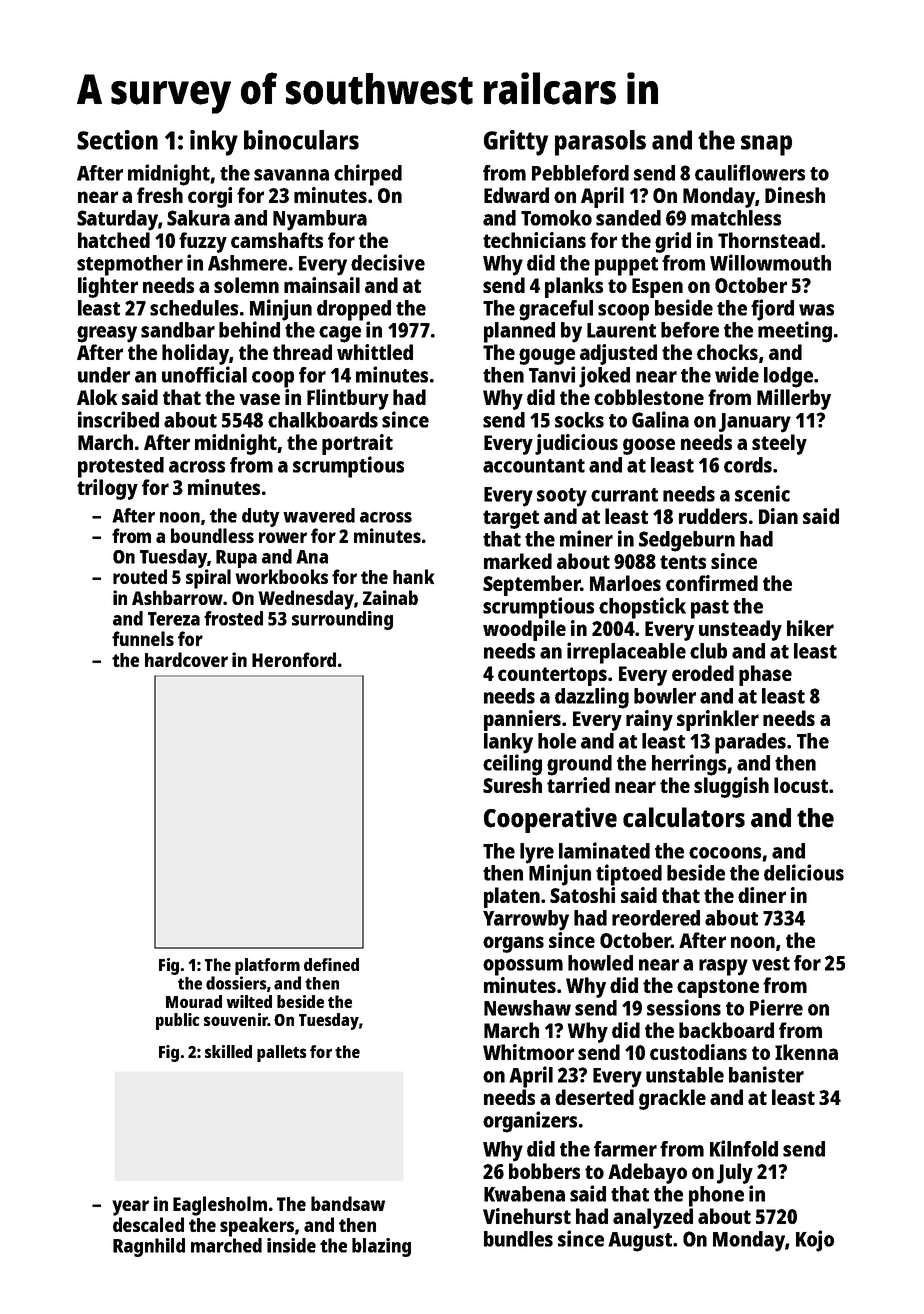  Describe the element at coordinates (301, 140) in the screenshot. I see `binoculars` at that location.
